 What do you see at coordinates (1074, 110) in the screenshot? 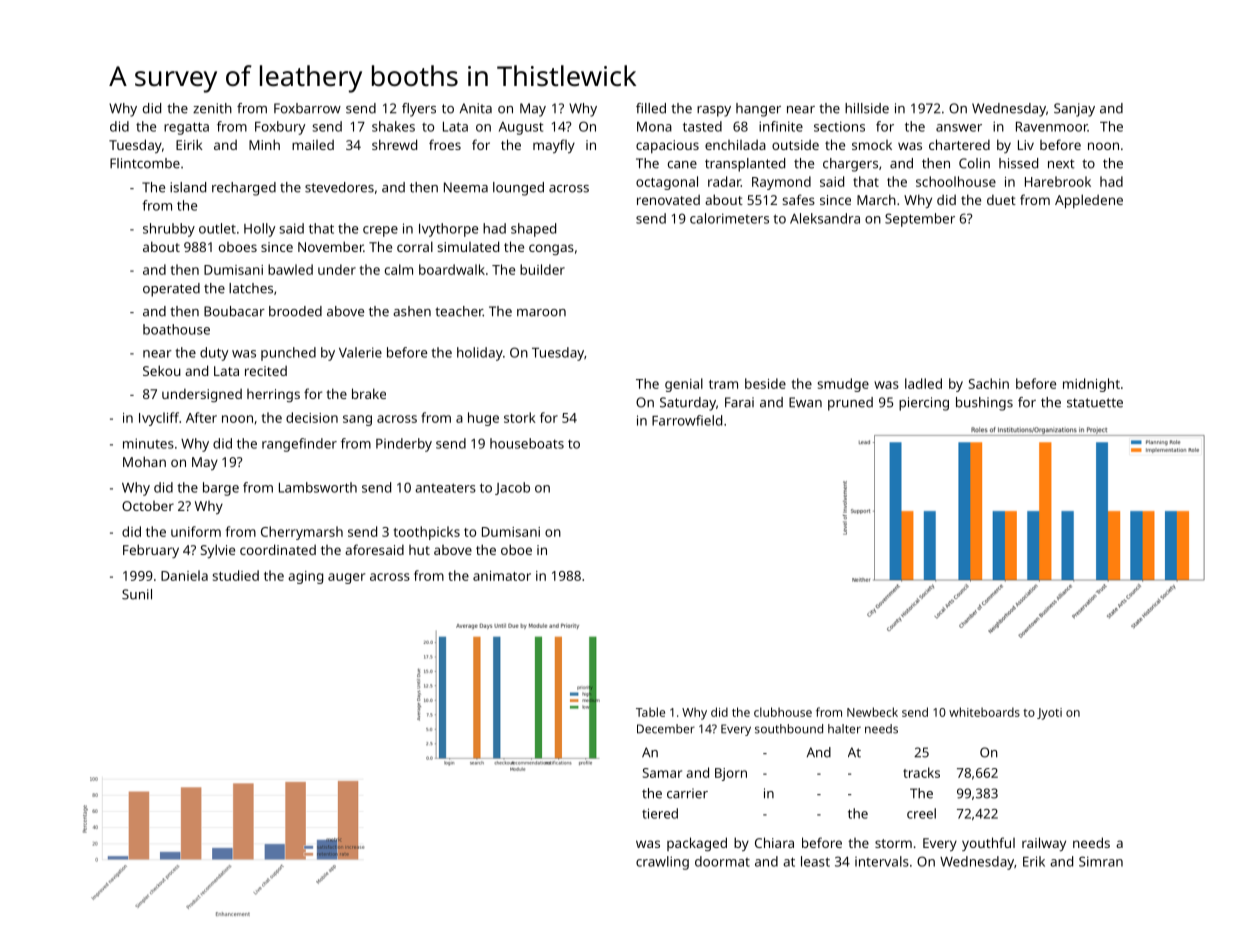
I see `Sanjay` at bounding box center [1074, 110].
